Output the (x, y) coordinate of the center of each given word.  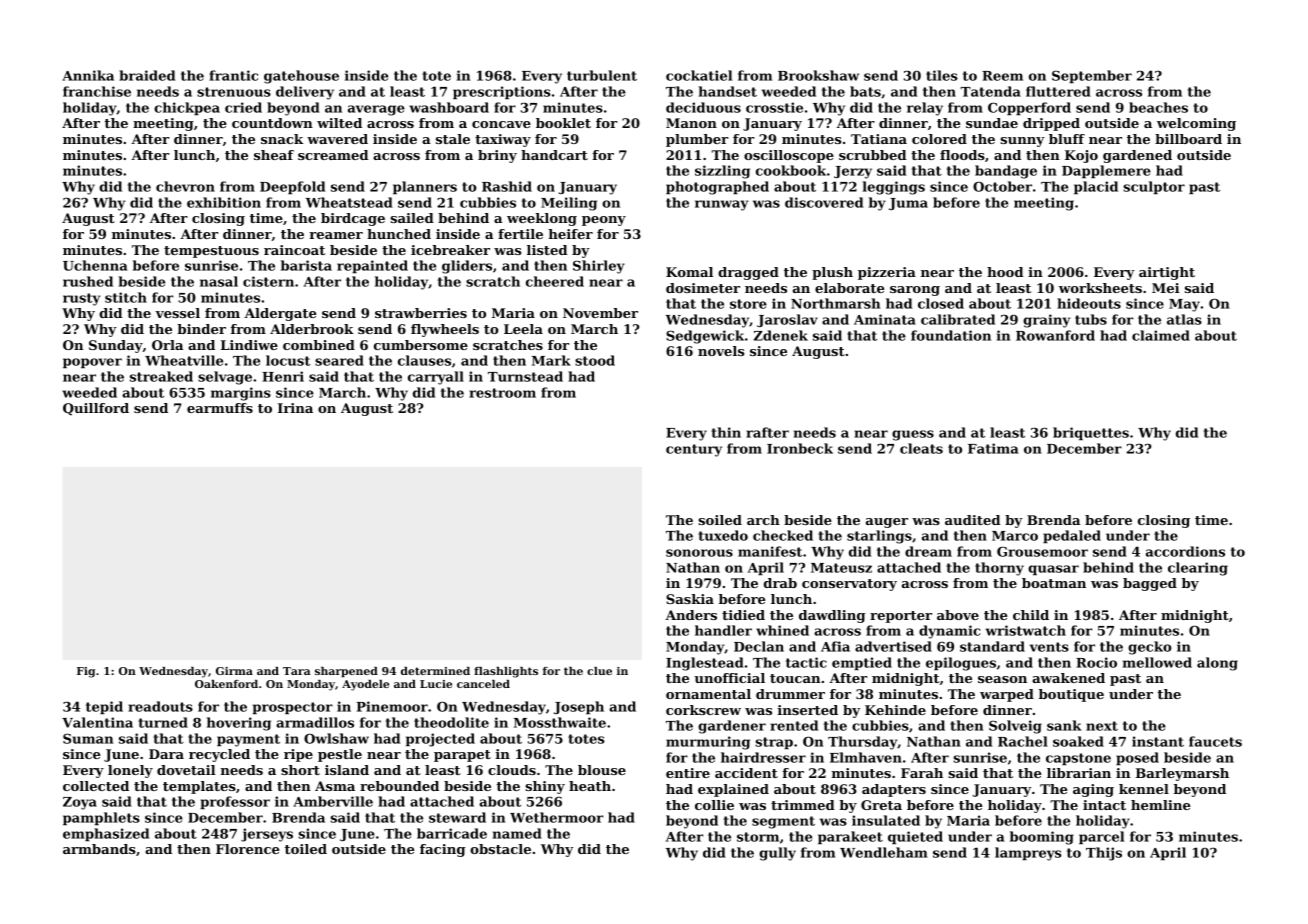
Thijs (1104, 854)
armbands (99, 849)
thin (726, 432)
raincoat (294, 250)
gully (777, 854)
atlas (1184, 319)
